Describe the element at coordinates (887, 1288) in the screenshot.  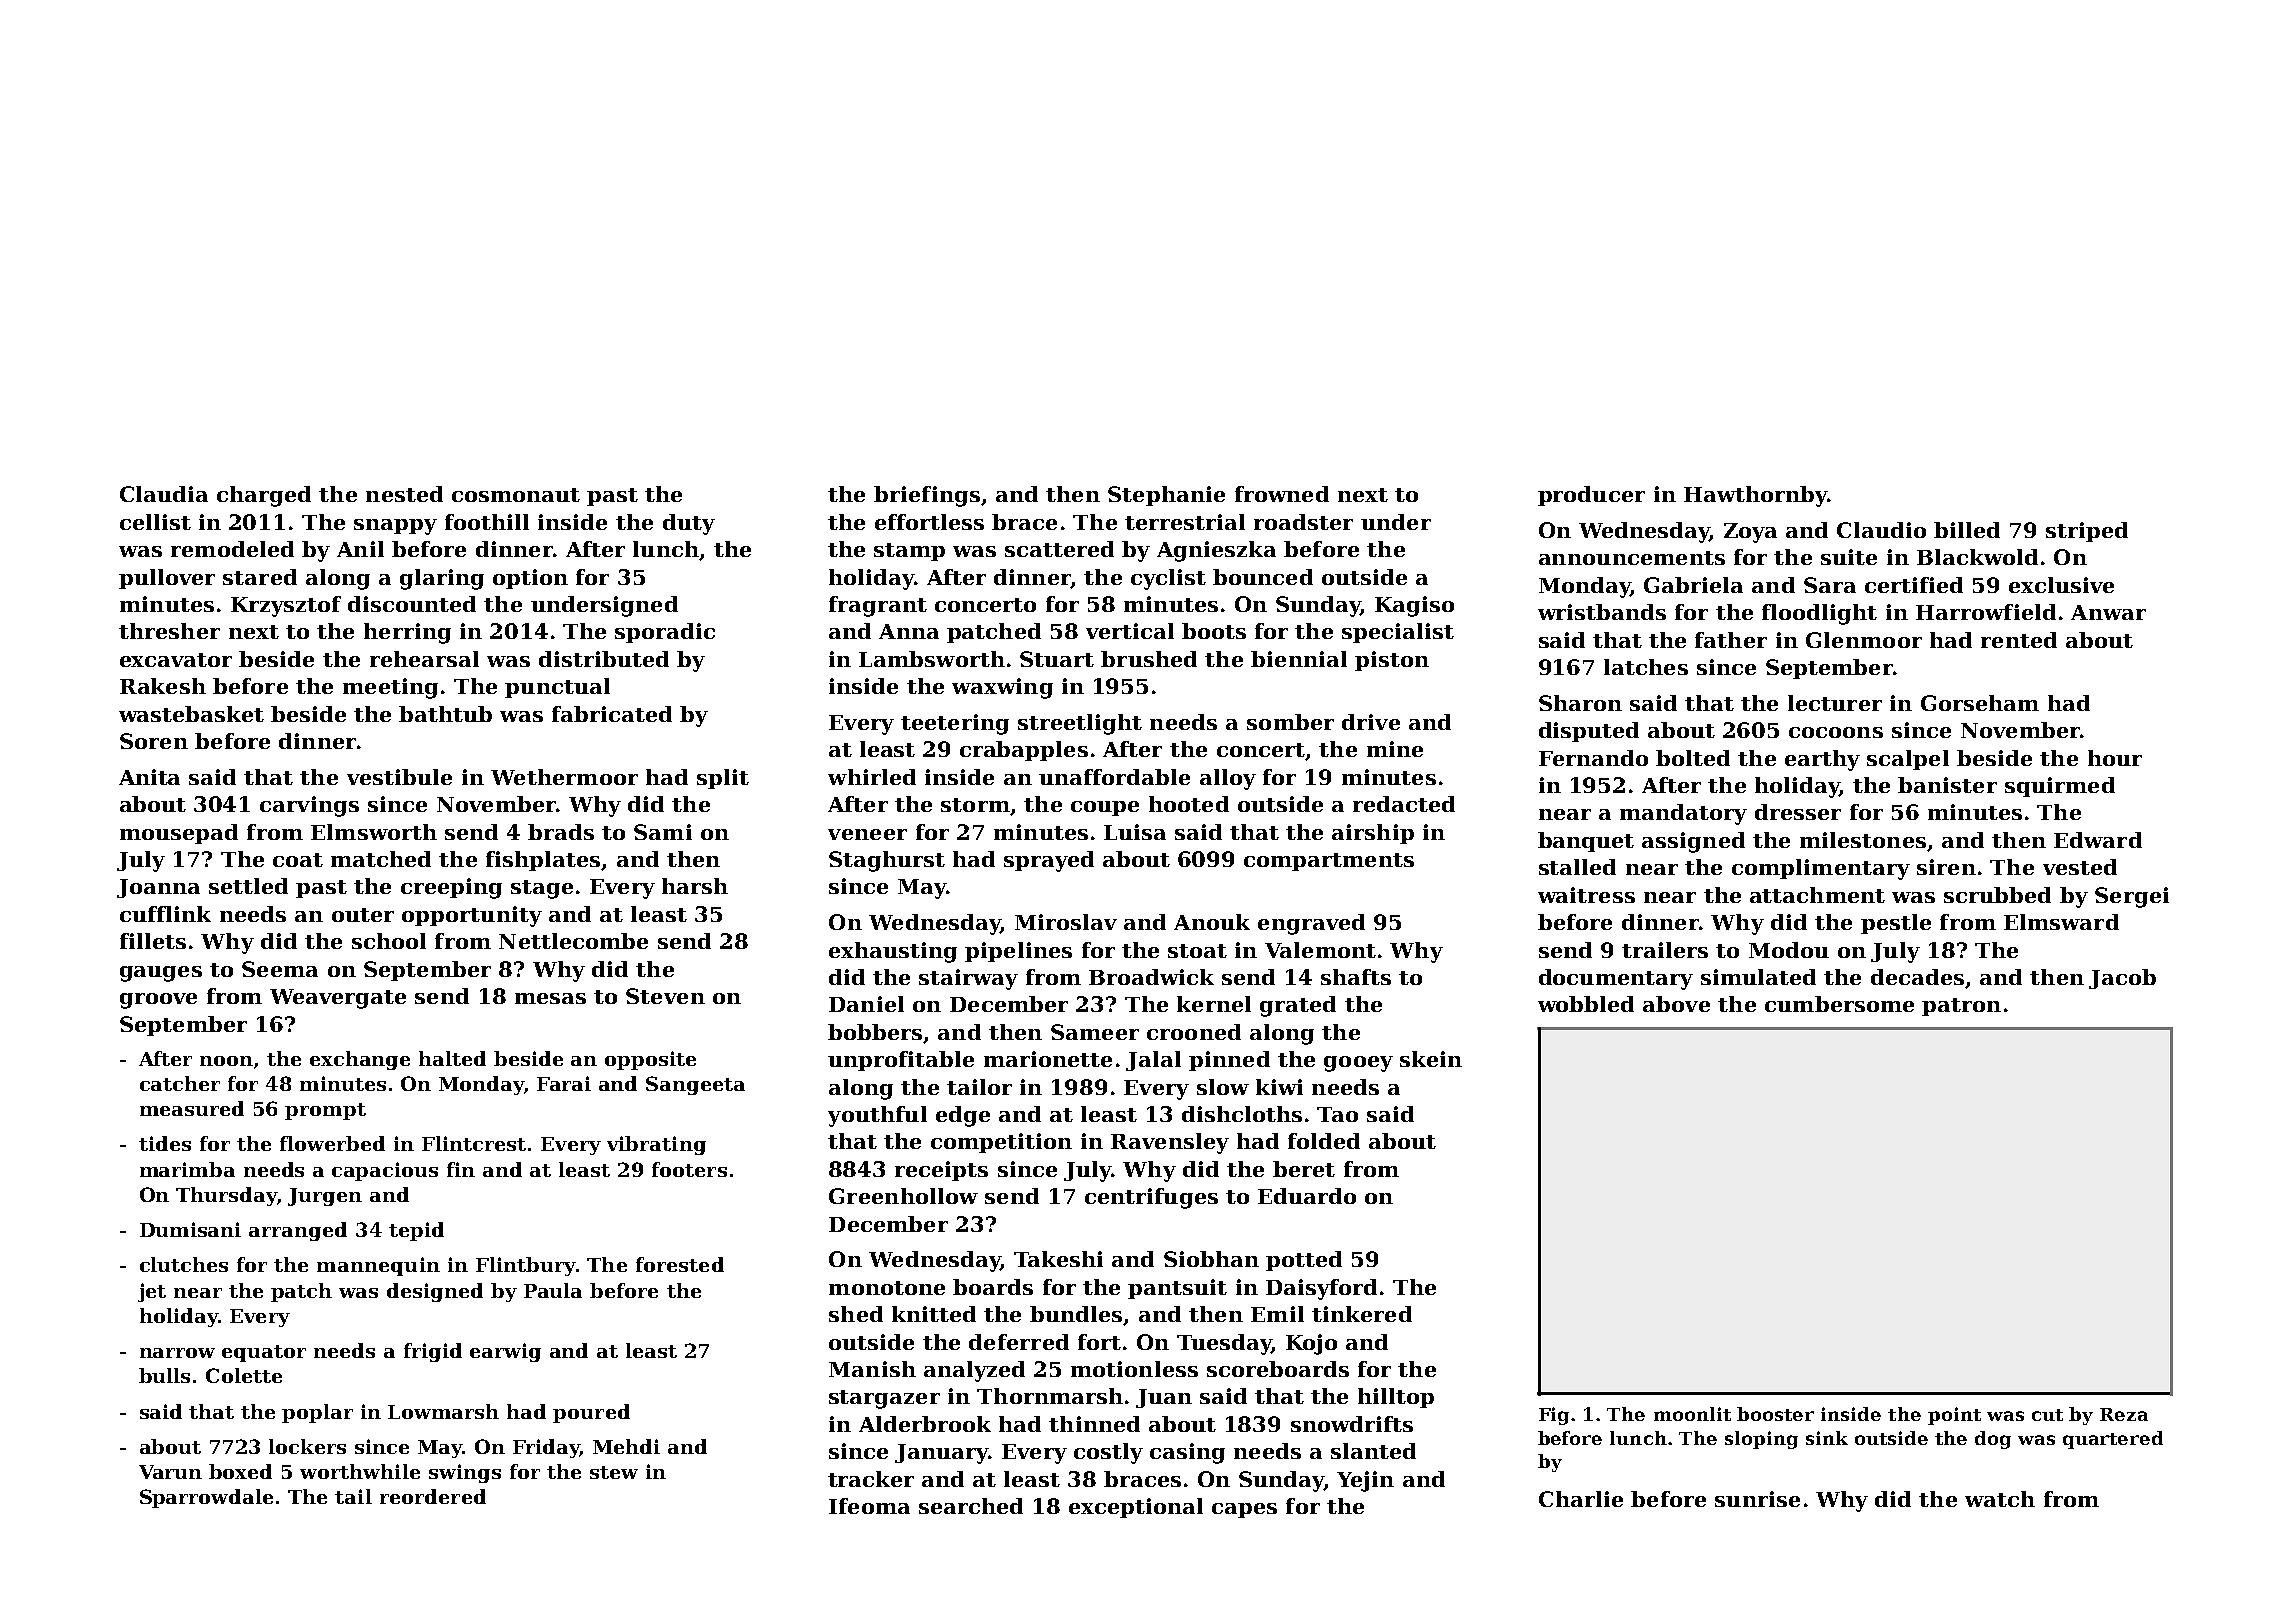
I see `monotone` at that location.
